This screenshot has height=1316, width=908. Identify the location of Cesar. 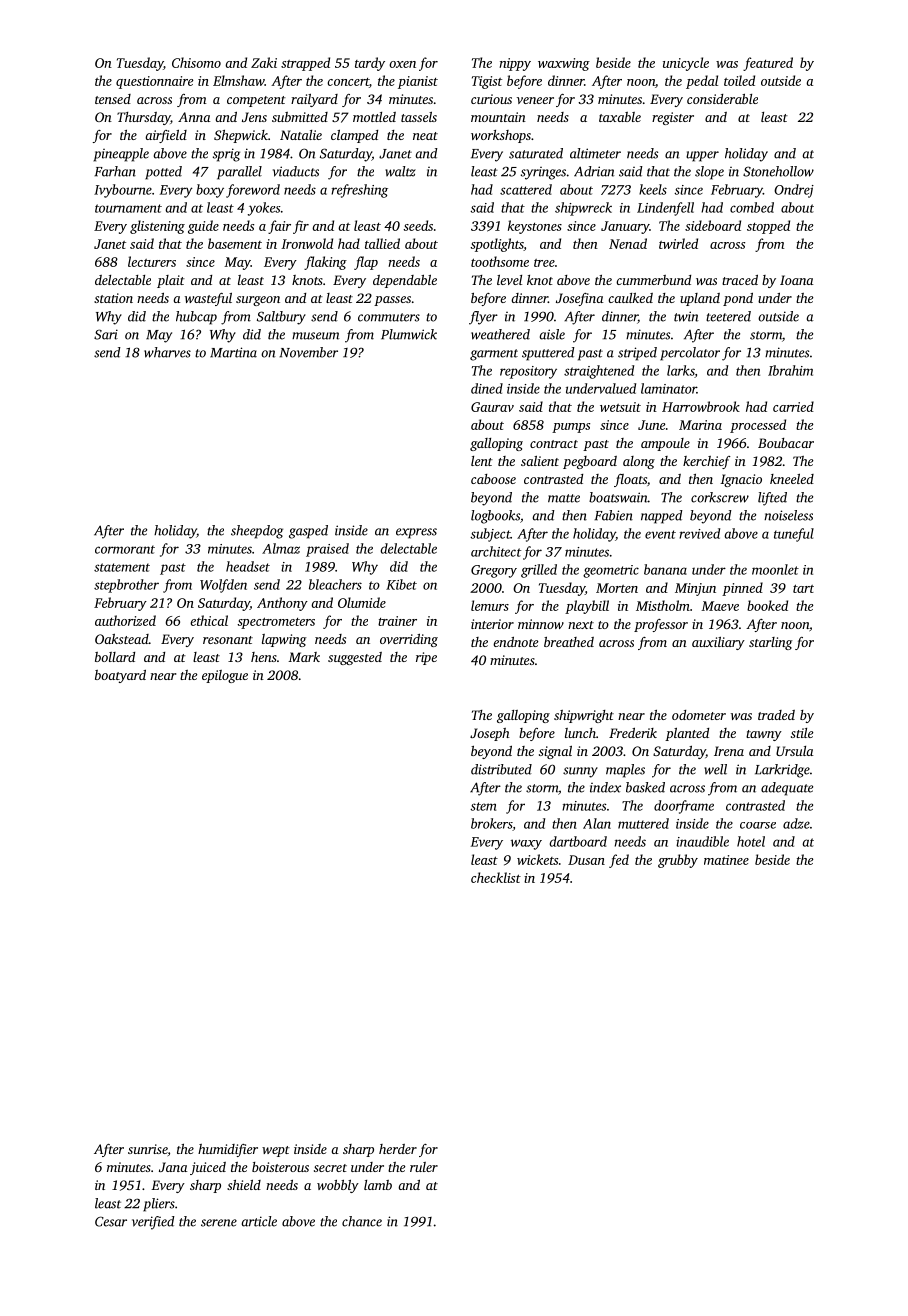
(111, 1221).
